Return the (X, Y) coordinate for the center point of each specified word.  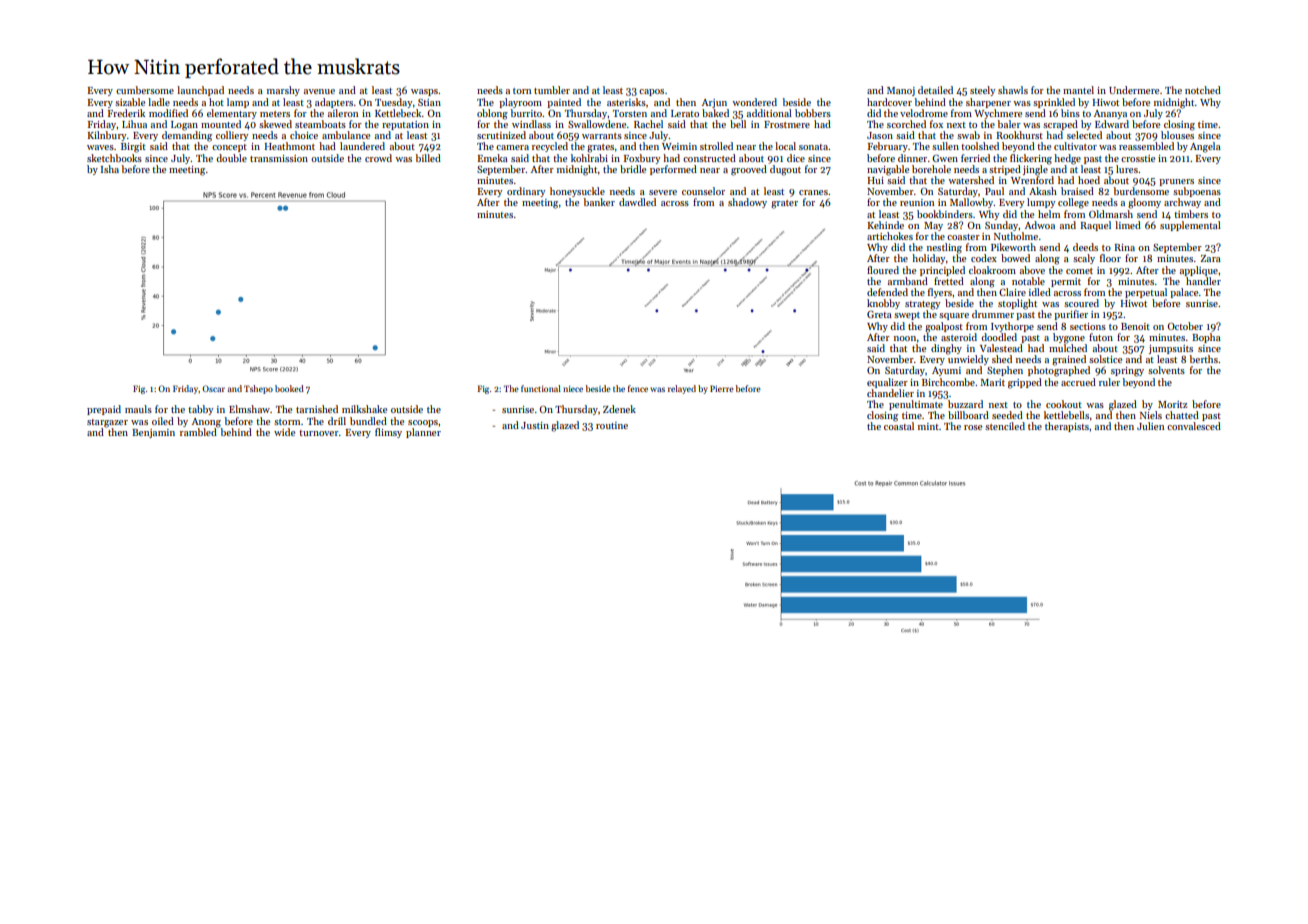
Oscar (213, 388)
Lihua (134, 124)
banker (599, 202)
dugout (785, 170)
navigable (888, 170)
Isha (110, 169)
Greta (879, 314)
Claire (1012, 292)
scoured (1081, 303)
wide (284, 432)
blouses (1177, 135)
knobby (883, 304)
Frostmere (787, 124)
